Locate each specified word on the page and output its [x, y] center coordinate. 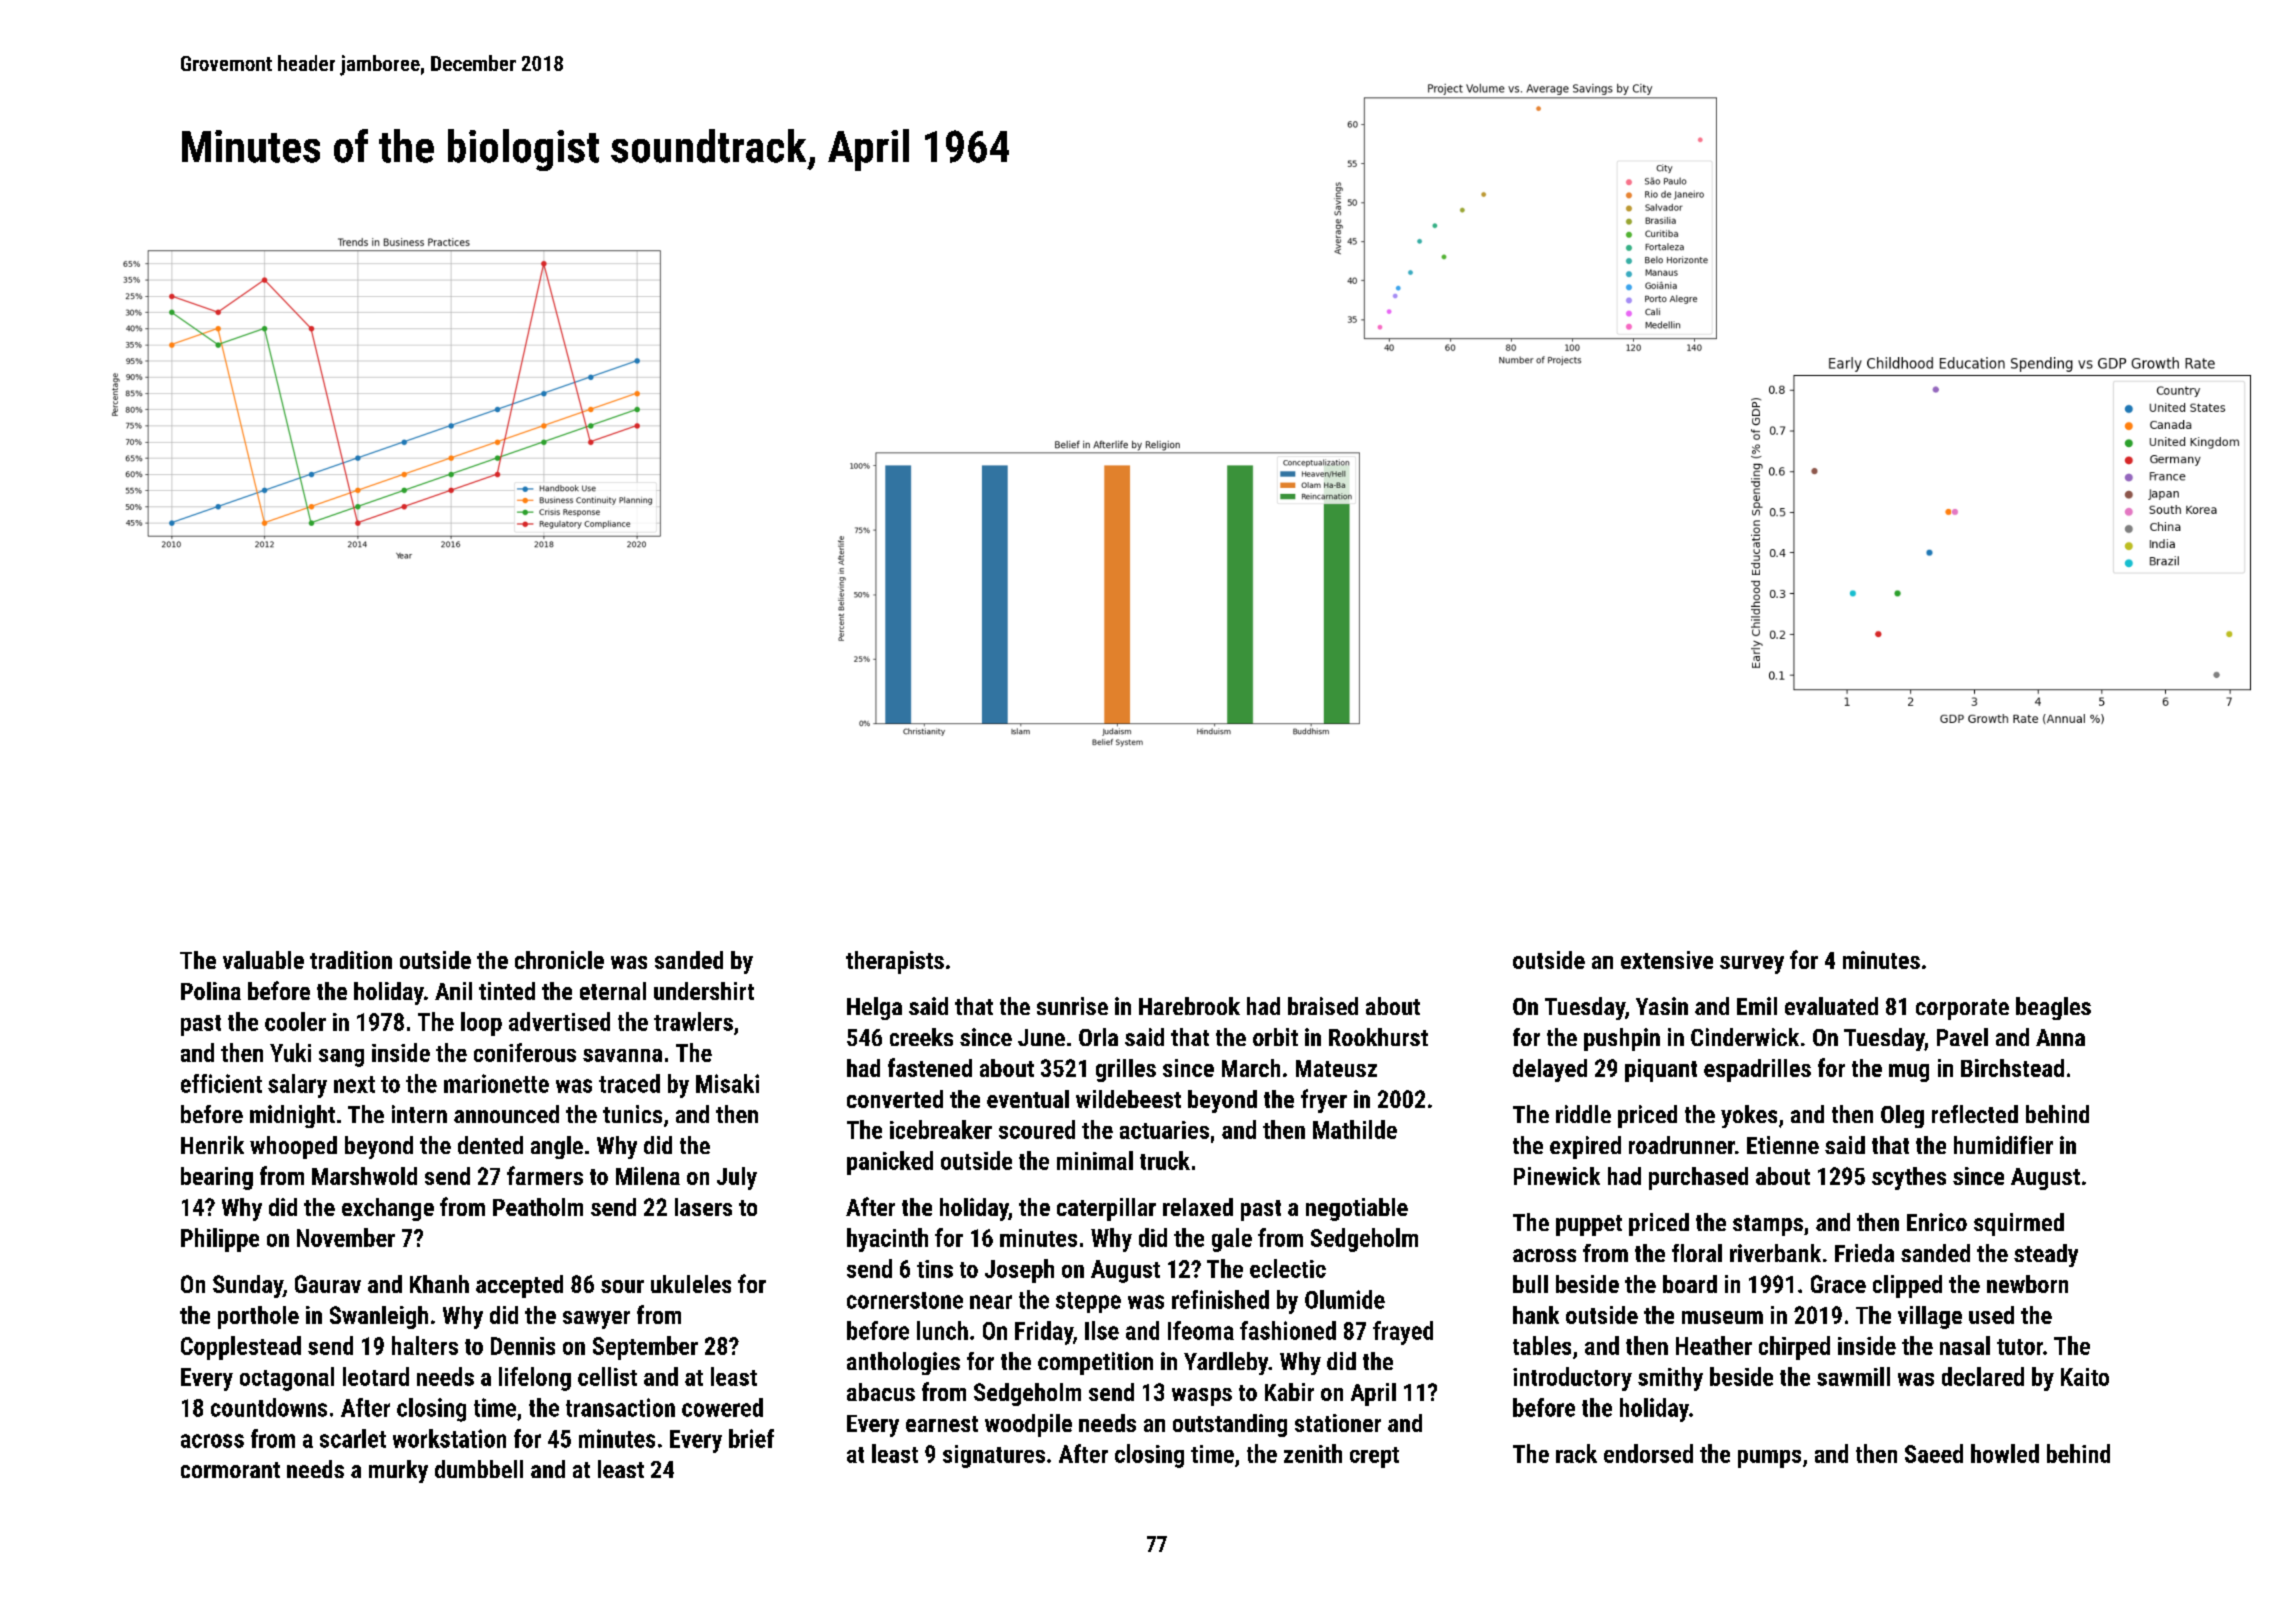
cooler [295, 1021]
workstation [449, 1438]
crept [1374, 1457]
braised [1323, 1006]
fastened [930, 1067]
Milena [648, 1176]
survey [1752, 965]
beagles [2053, 1008]
